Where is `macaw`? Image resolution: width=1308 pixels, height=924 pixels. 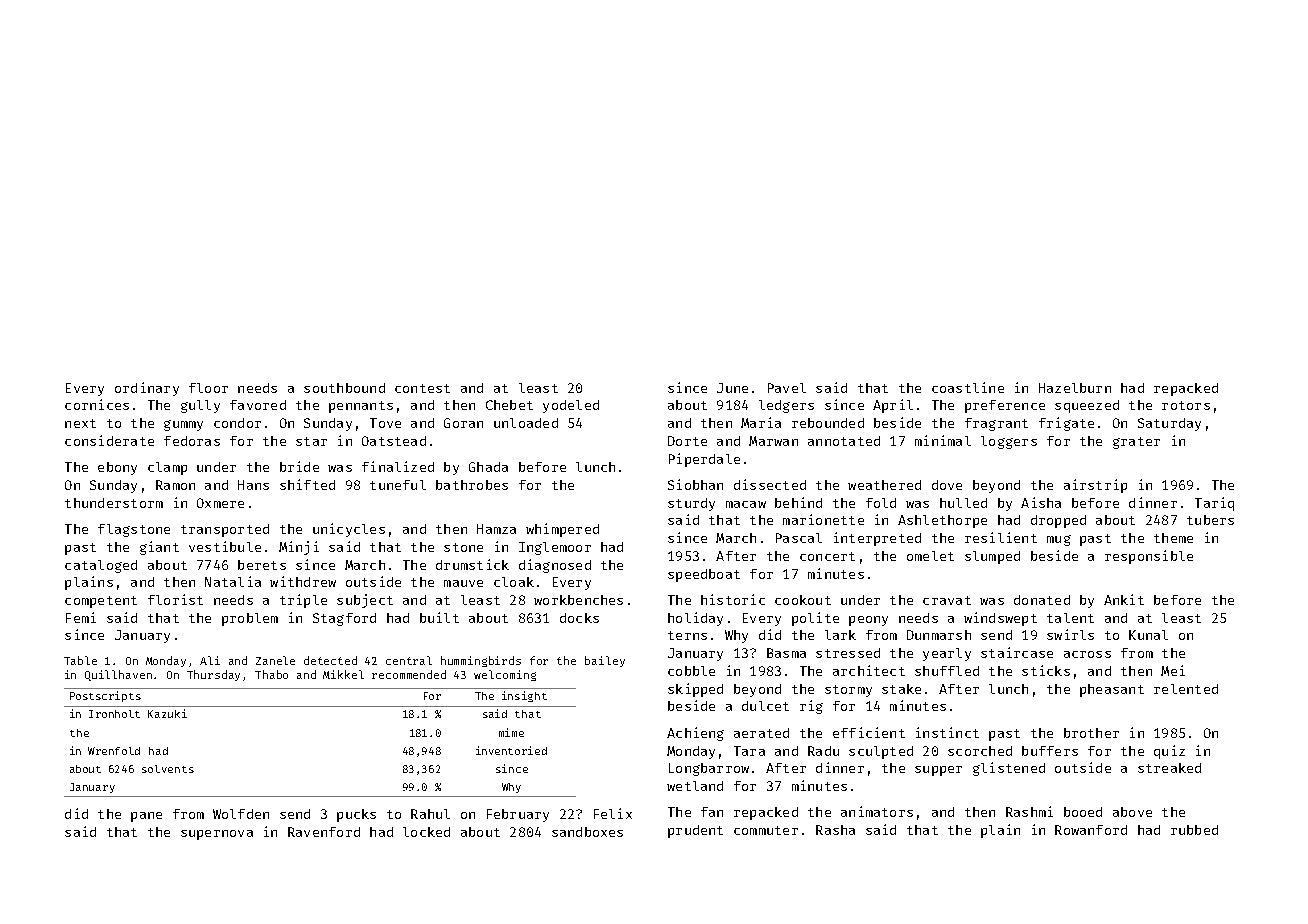
macaw is located at coordinates (746, 504).
